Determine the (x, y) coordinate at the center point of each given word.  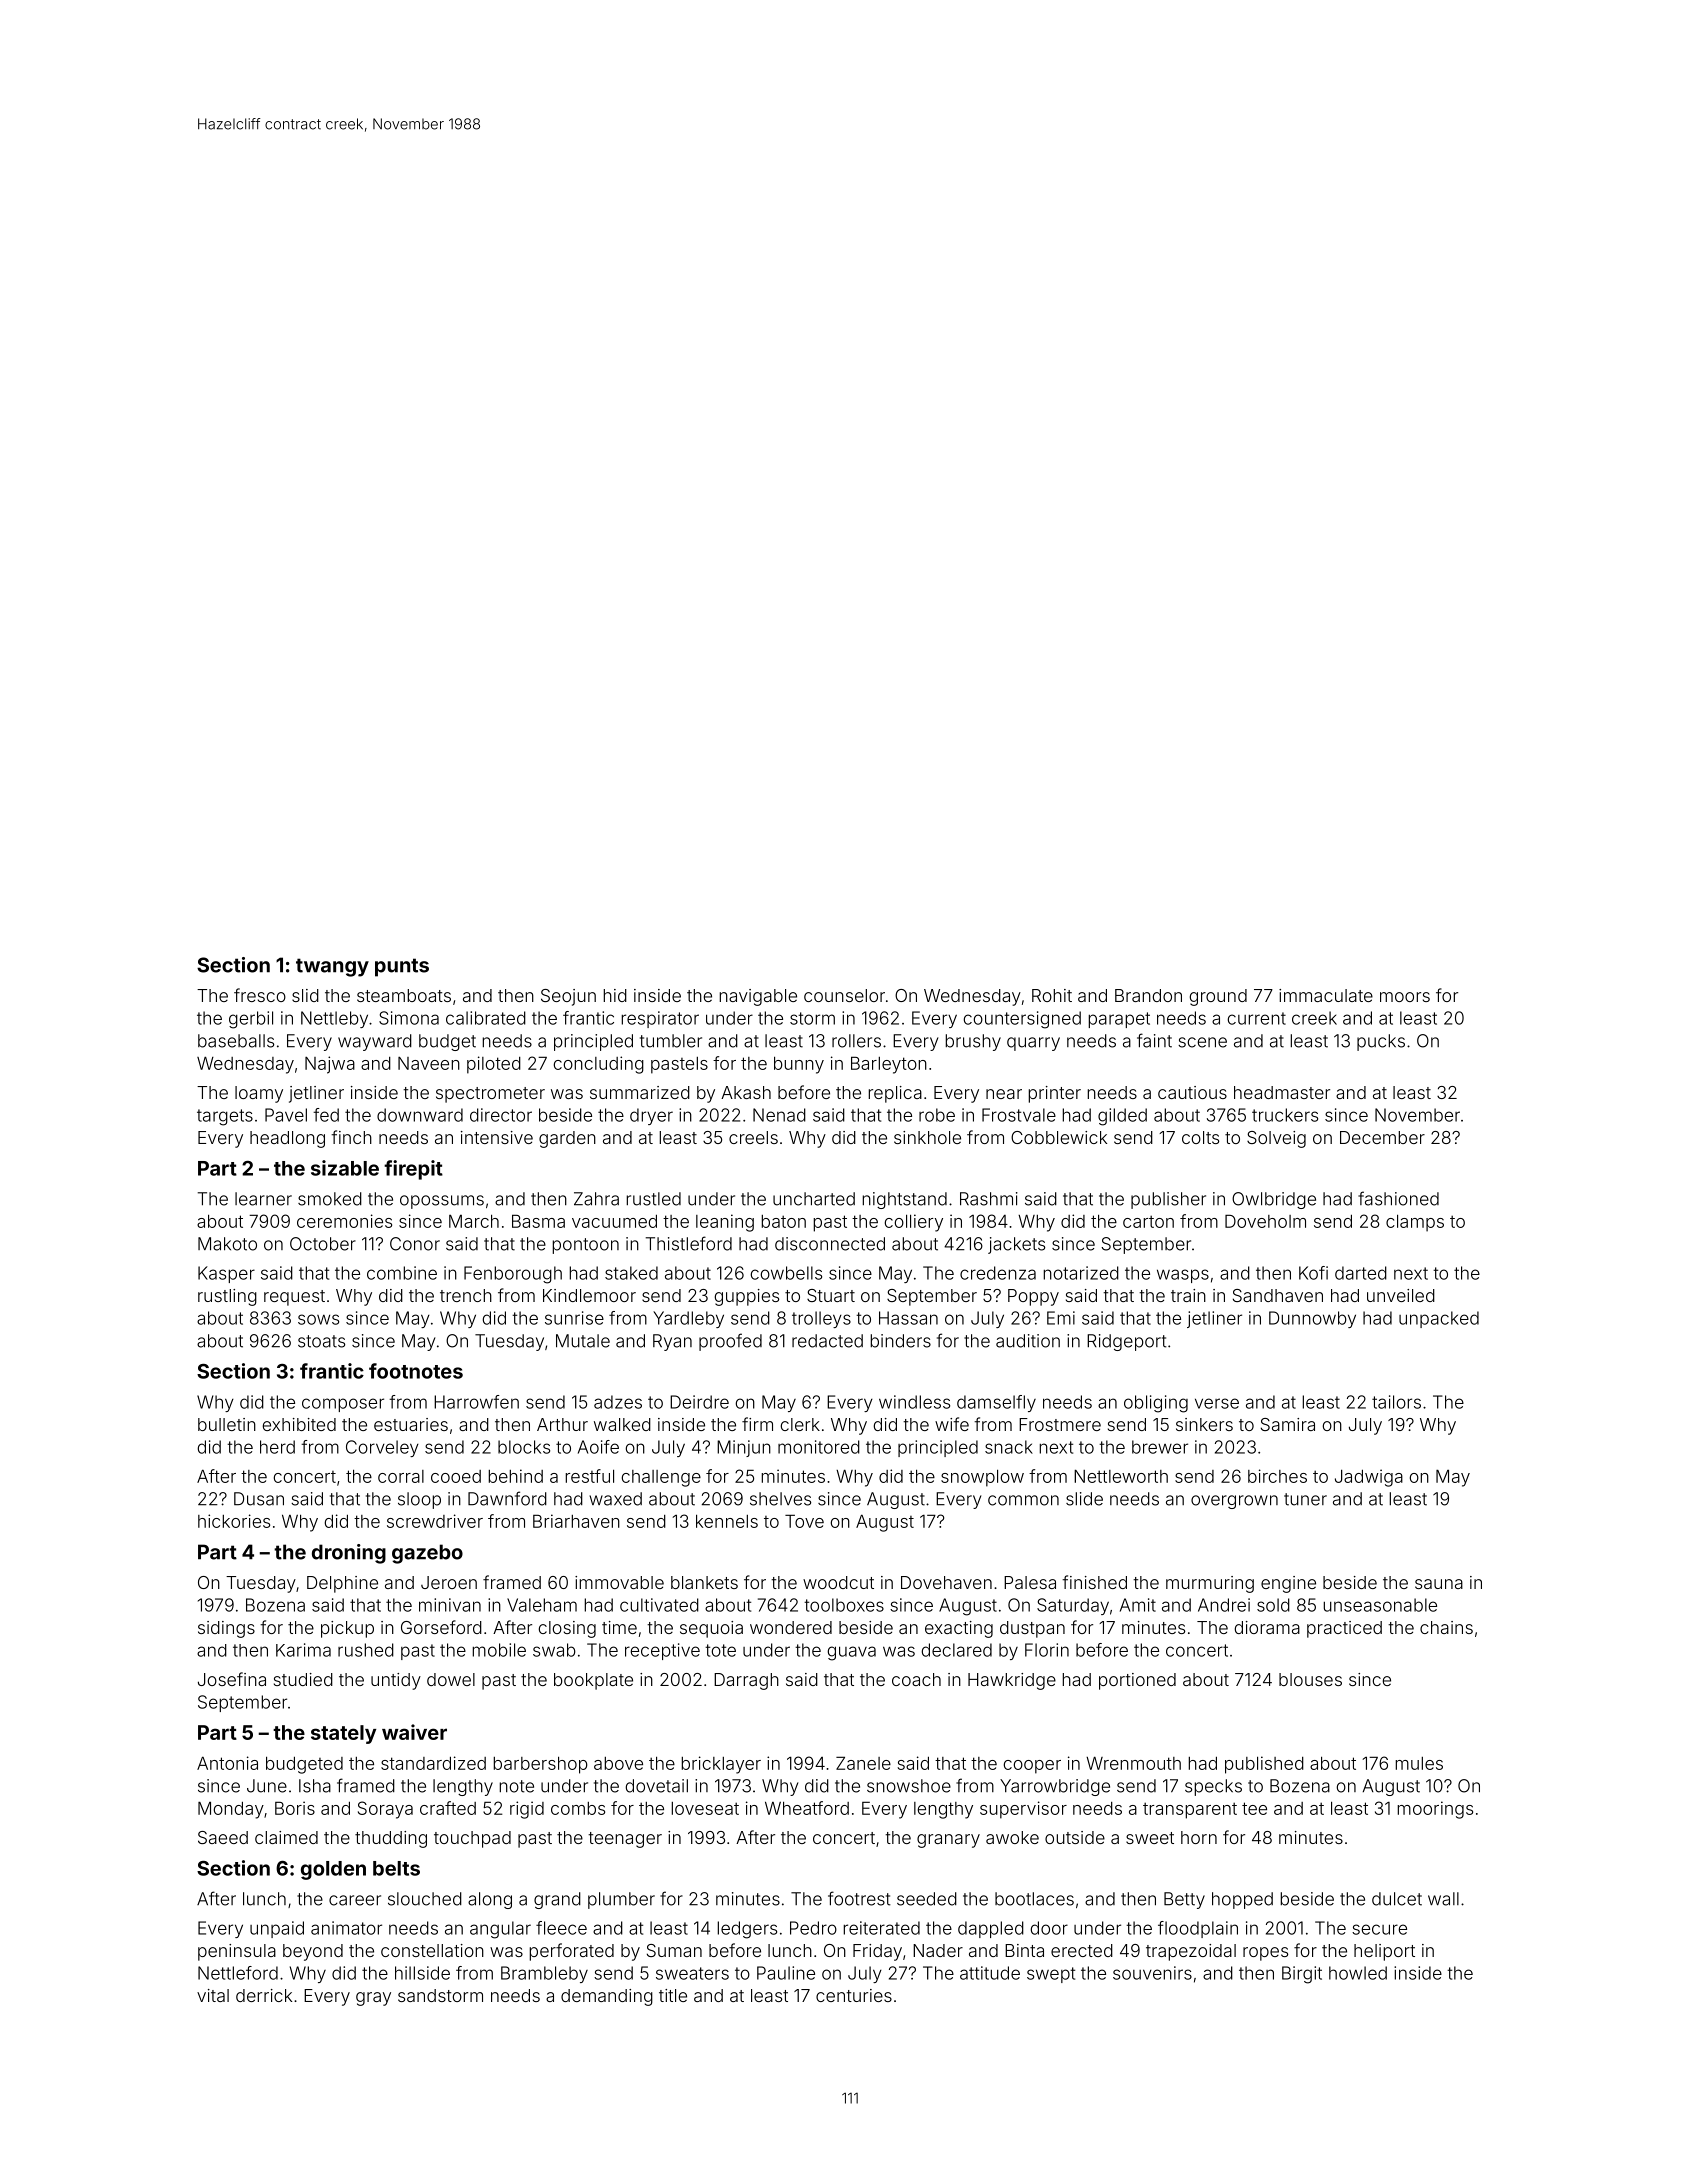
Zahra (596, 1199)
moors (1405, 997)
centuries (854, 1995)
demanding (607, 1997)
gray (373, 1999)
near (1004, 1094)
